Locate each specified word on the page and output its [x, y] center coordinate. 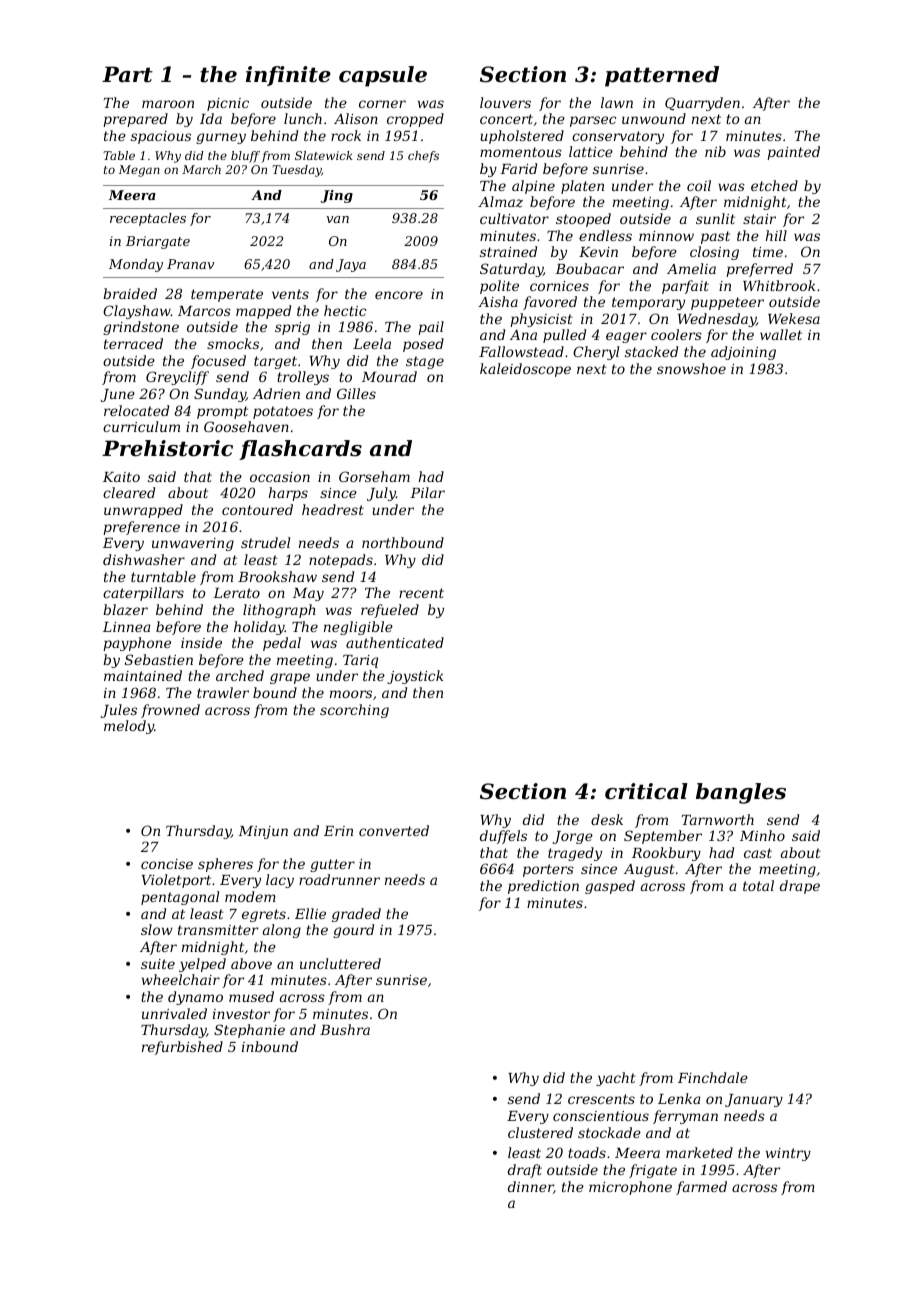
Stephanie [249, 1031]
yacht [616, 1079]
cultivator [514, 218]
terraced [133, 343]
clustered [540, 1132]
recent [421, 593]
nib [715, 151]
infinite [288, 76]
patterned [662, 76]
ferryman [685, 1117]
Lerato [236, 593]
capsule [383, 76]
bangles [741, 793]
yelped [202, 965]
